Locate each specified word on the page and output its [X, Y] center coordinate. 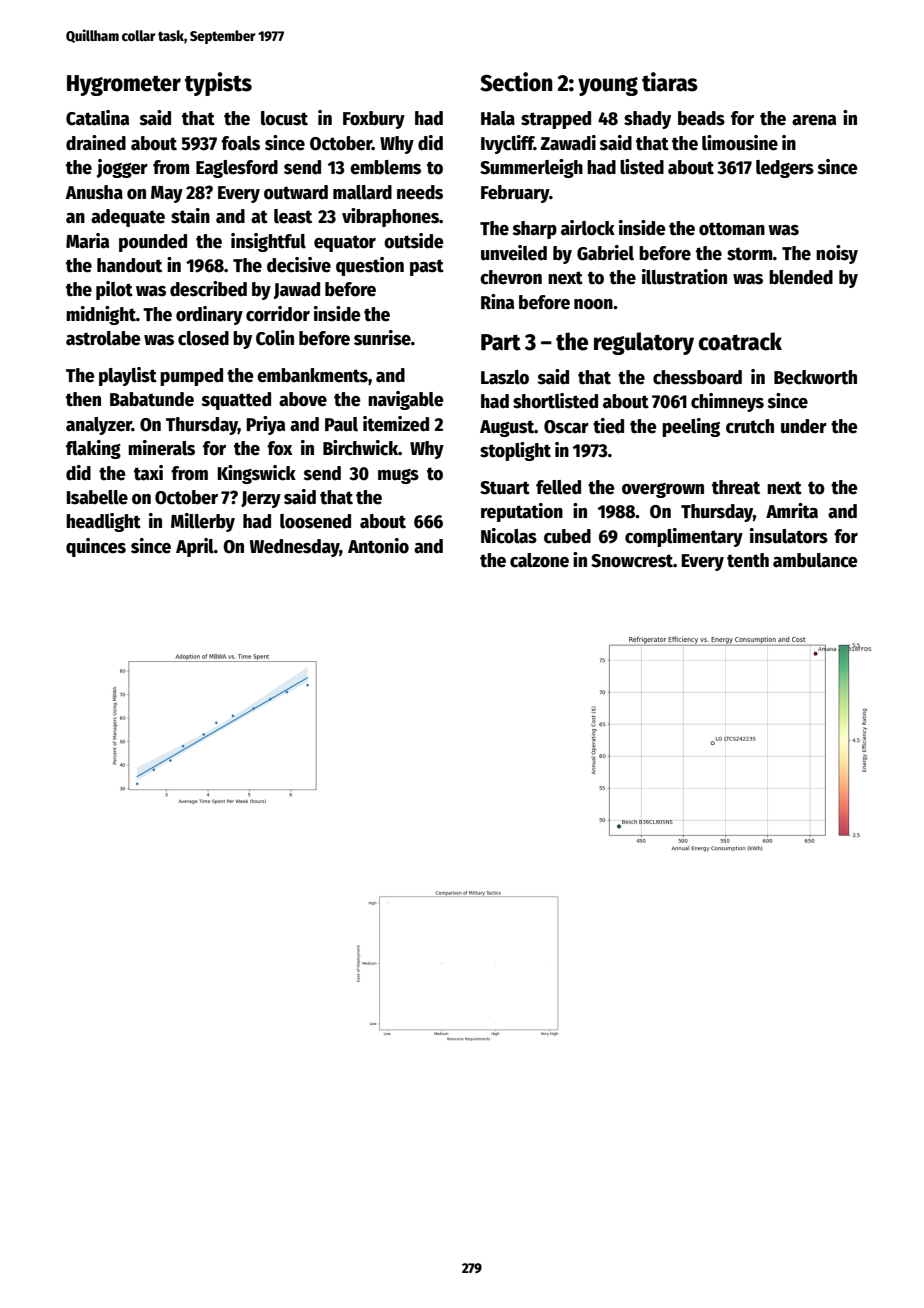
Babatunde [152, 399]
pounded [153, 243]
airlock [588, 228]
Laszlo [505, 377]
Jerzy [261, 499]
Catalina [98, 118]
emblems [385, 167]
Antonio [378, 546]
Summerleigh [531, 168]
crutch [750, 426]
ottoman [732, 229]
